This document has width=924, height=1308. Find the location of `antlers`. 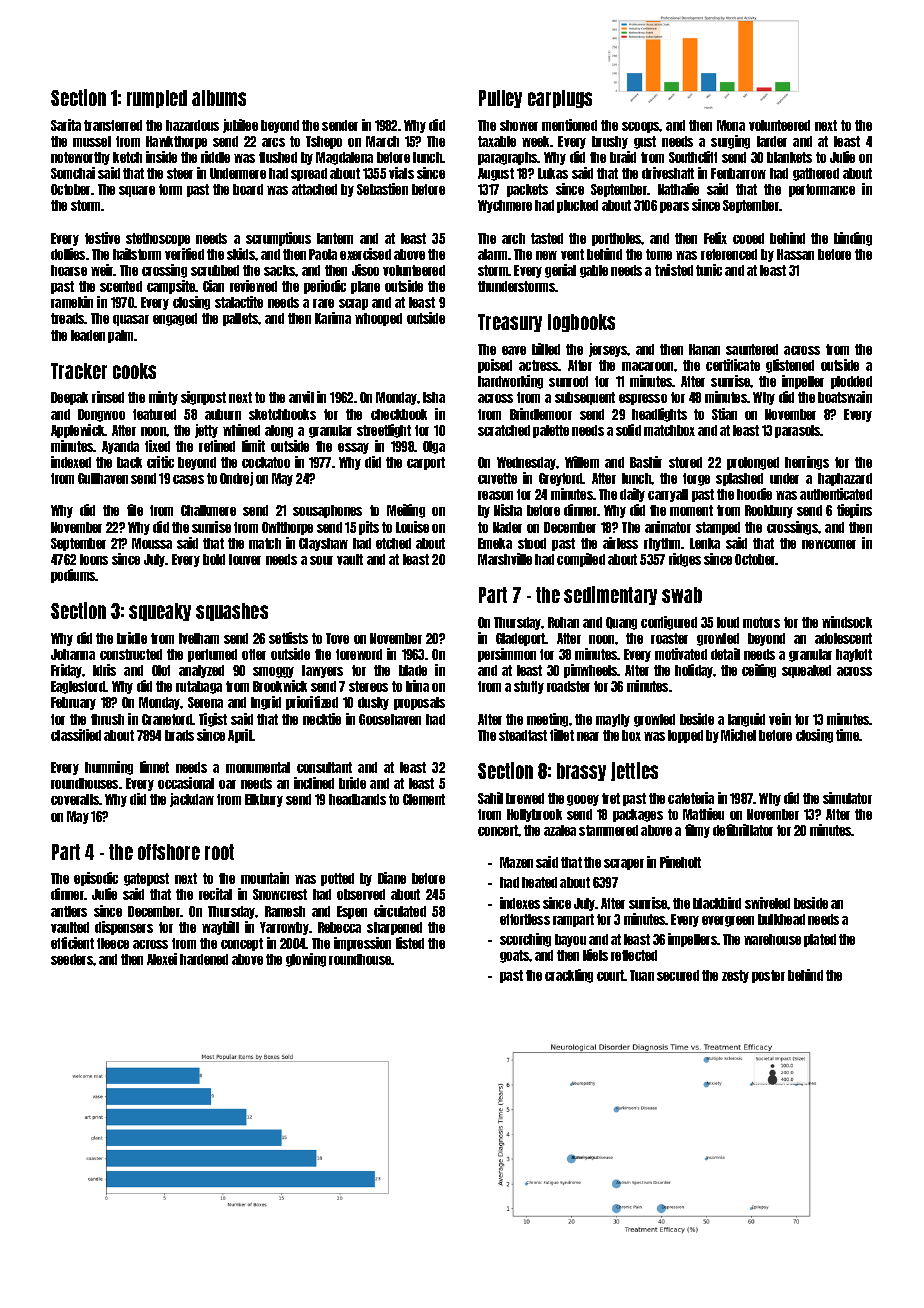

antlers is located at coordinates (69, 911).
